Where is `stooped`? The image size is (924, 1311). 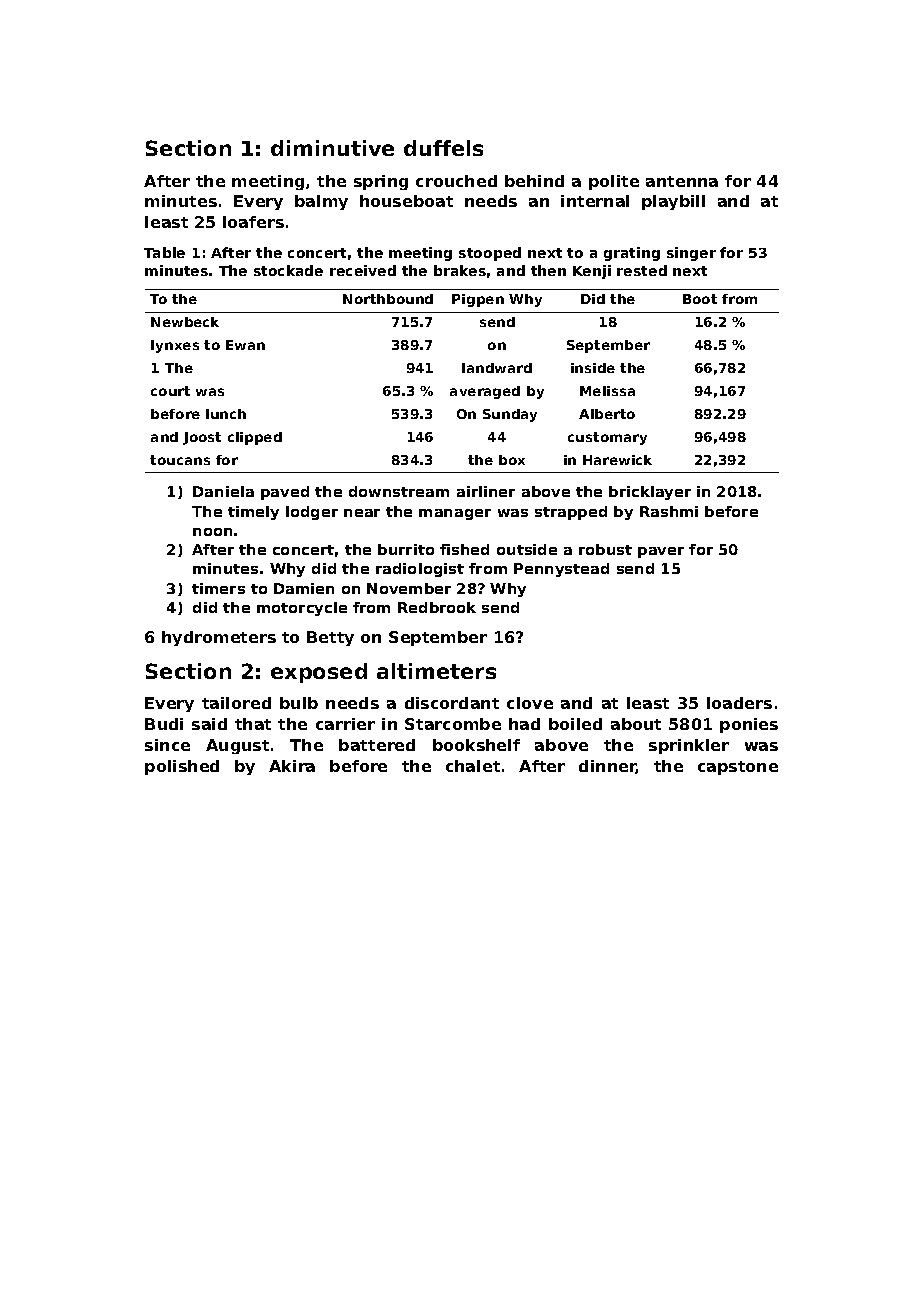
stooped is located at coordinates (490, 254).
